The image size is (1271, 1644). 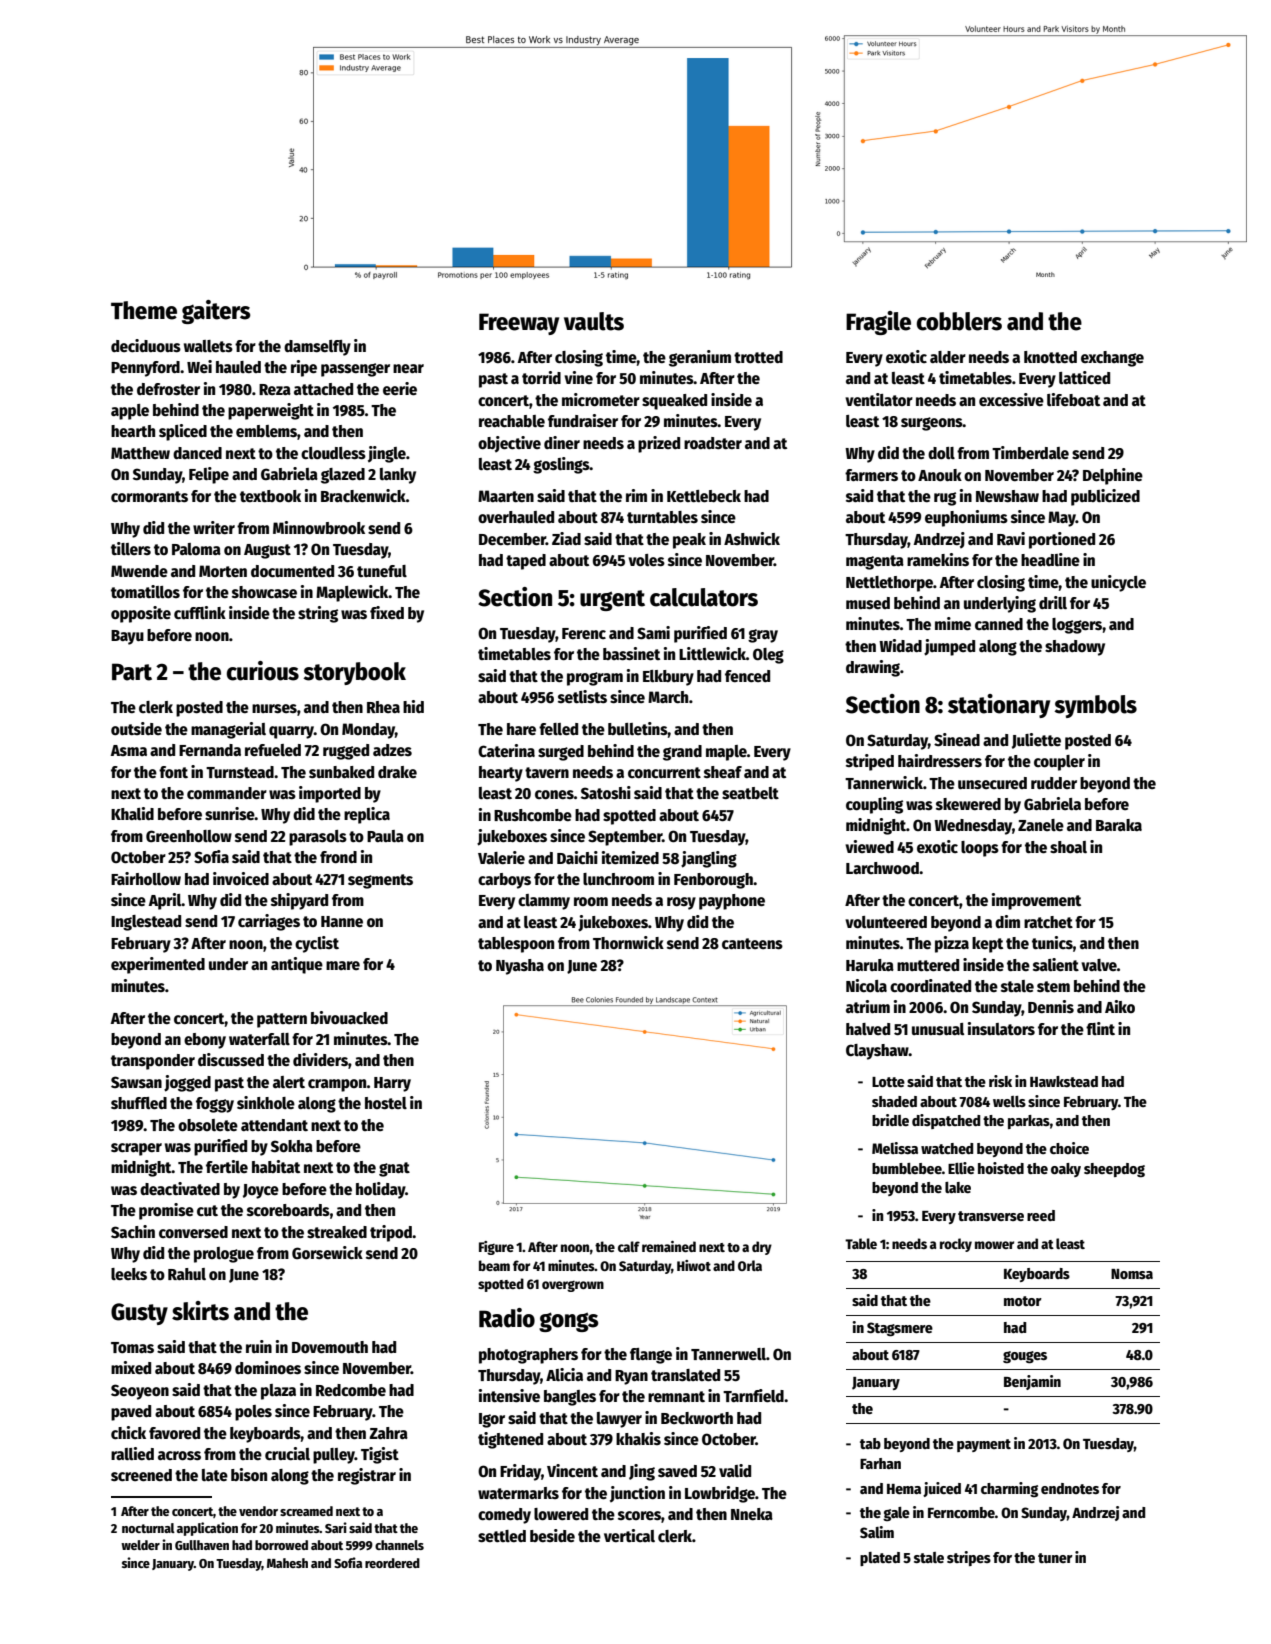 What do you see at coordinates (569, 1322) in the image?
I see `gongs` at bounding box center [569, 1322].
